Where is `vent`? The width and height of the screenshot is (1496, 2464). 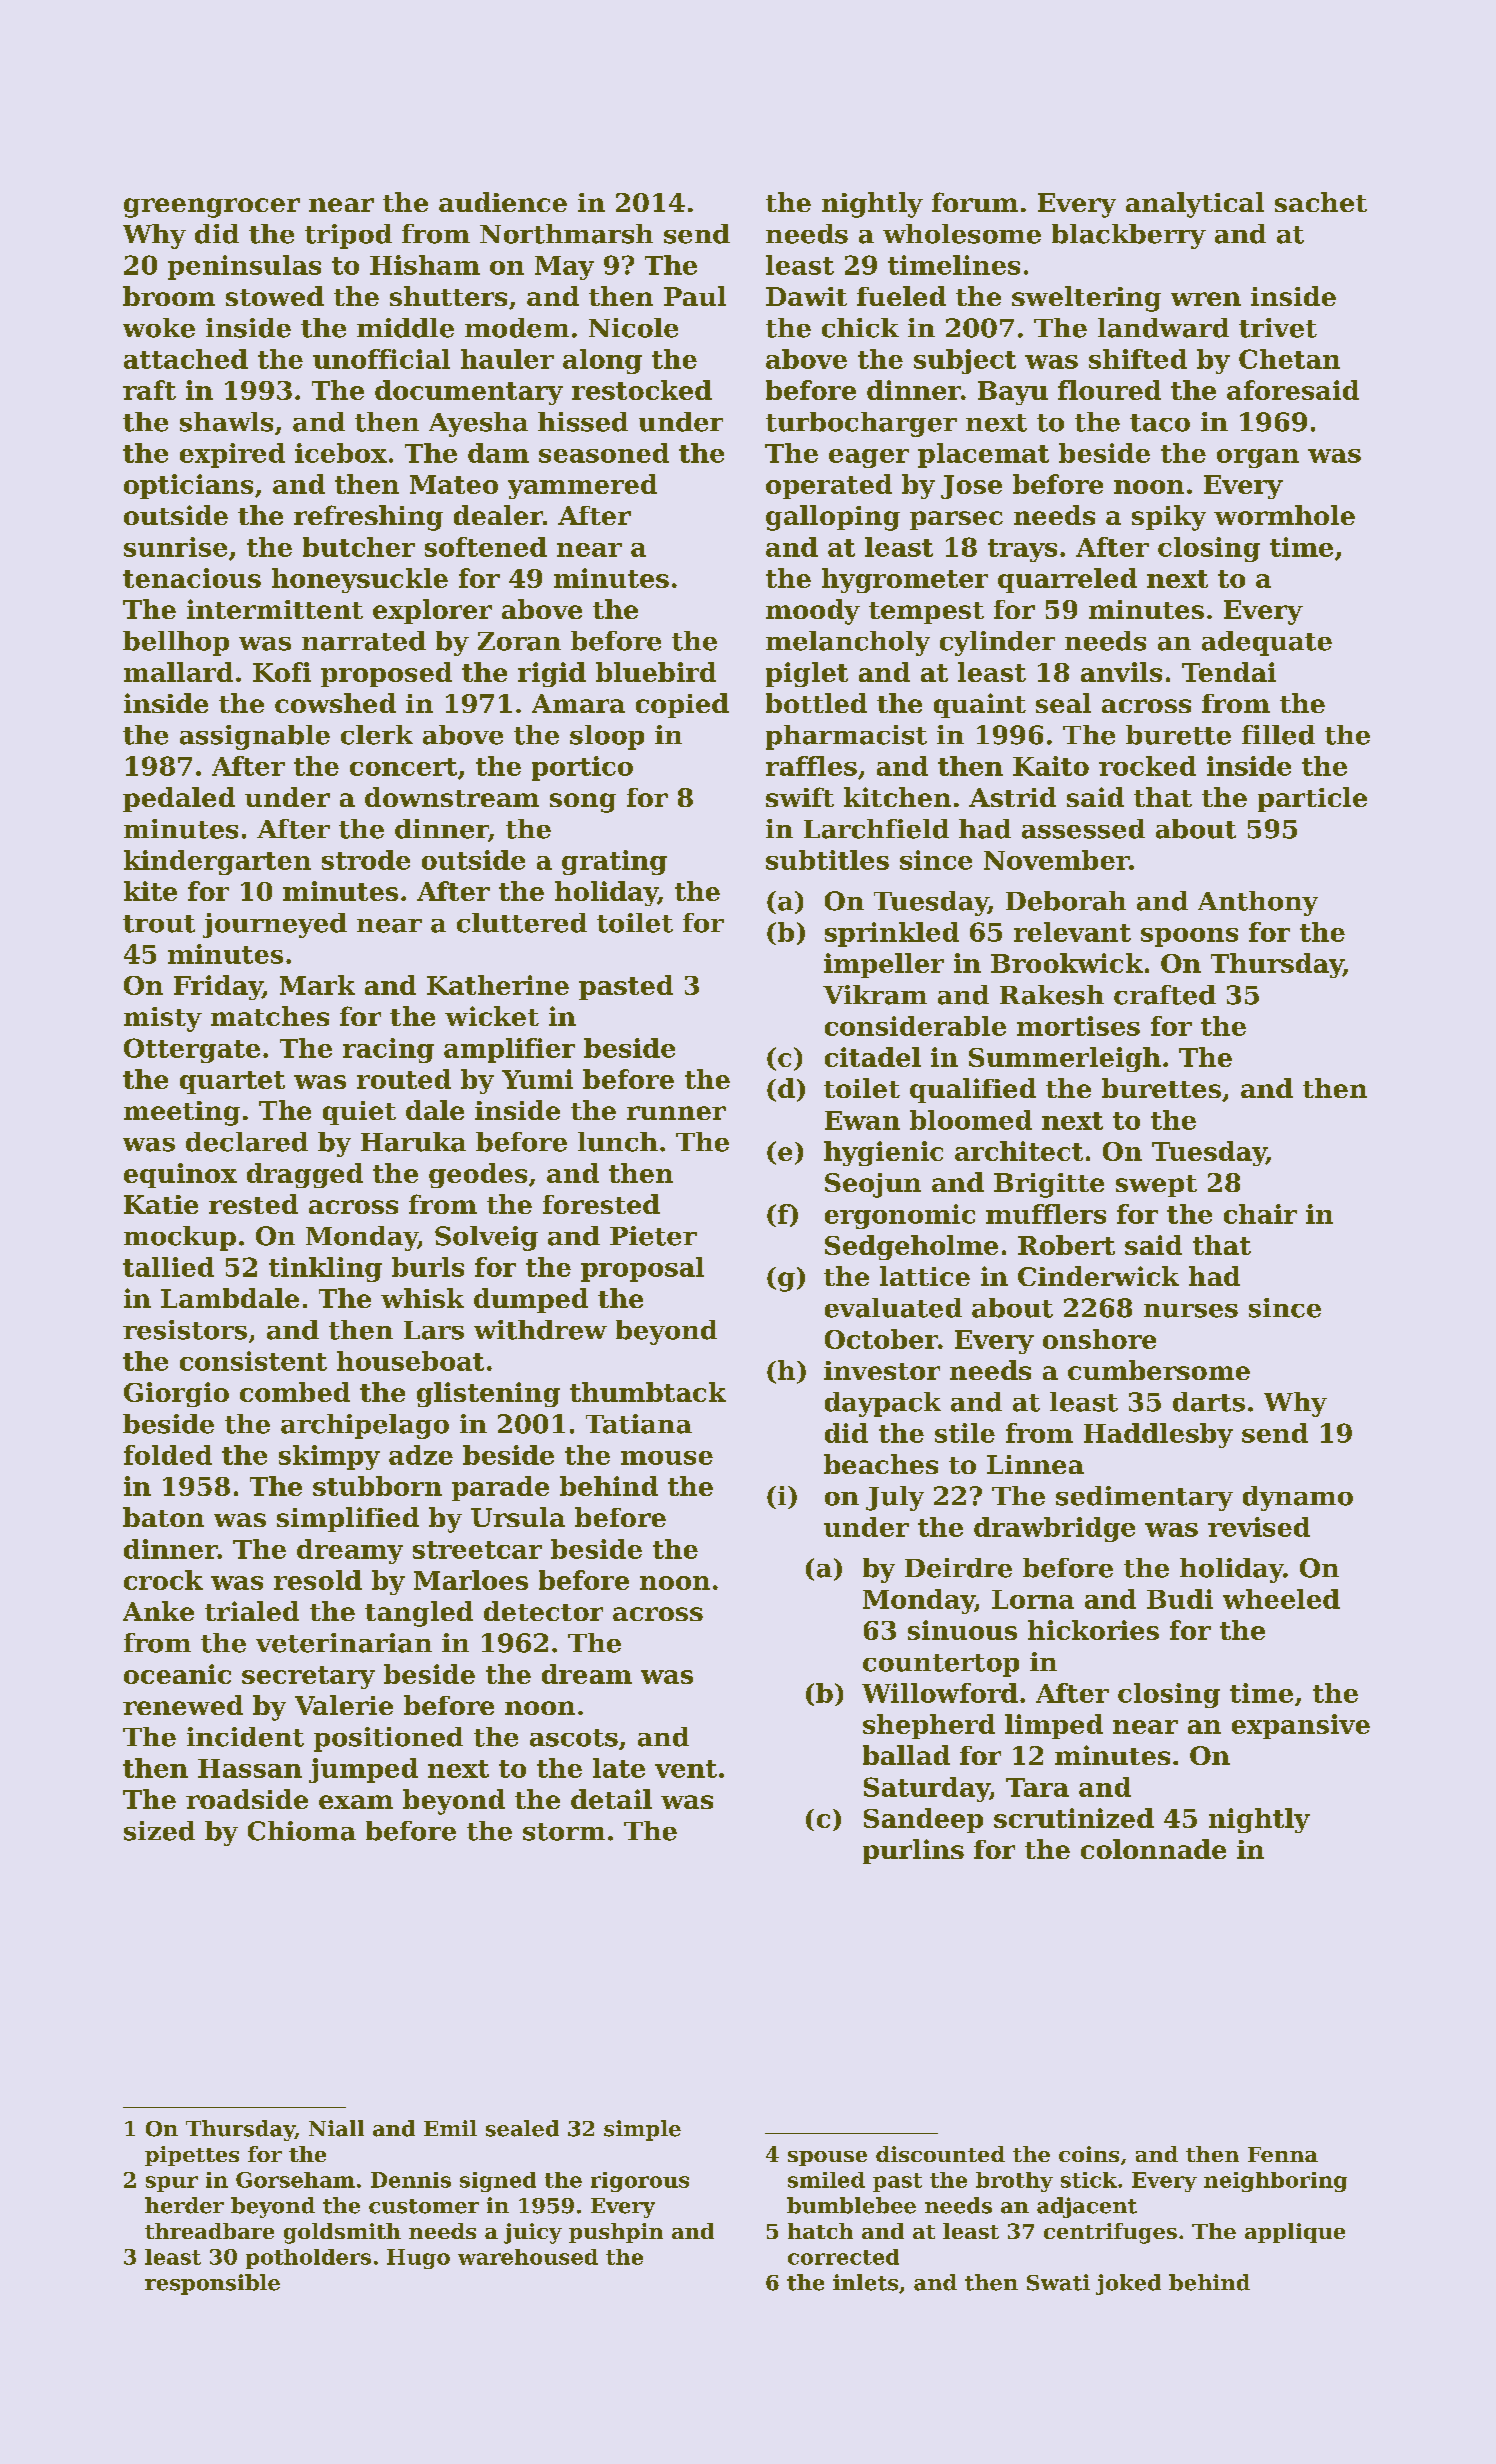
vent is located at coordinates (686, 1769).
